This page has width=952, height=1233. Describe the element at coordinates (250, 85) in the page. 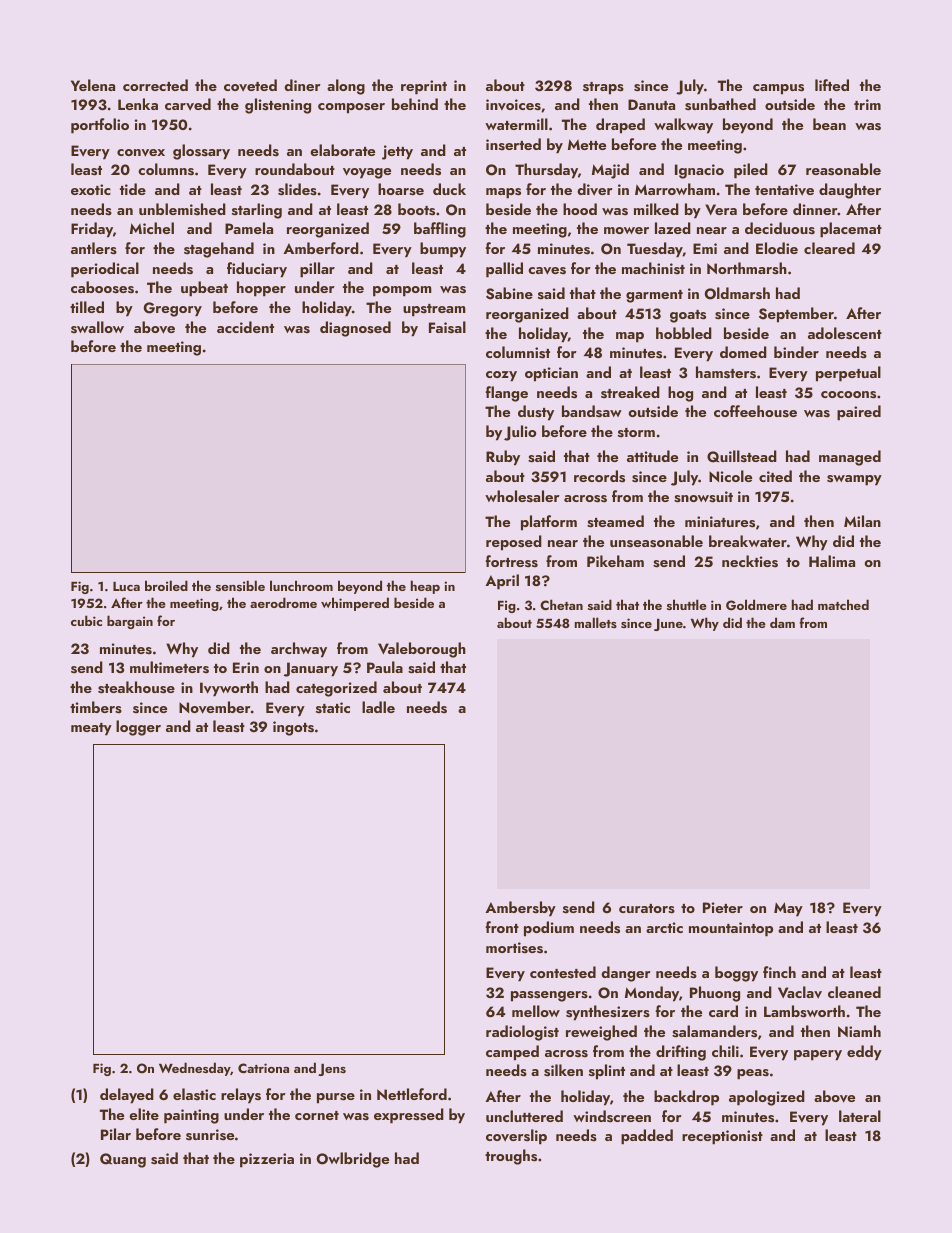

I see `coveted` at that location.
